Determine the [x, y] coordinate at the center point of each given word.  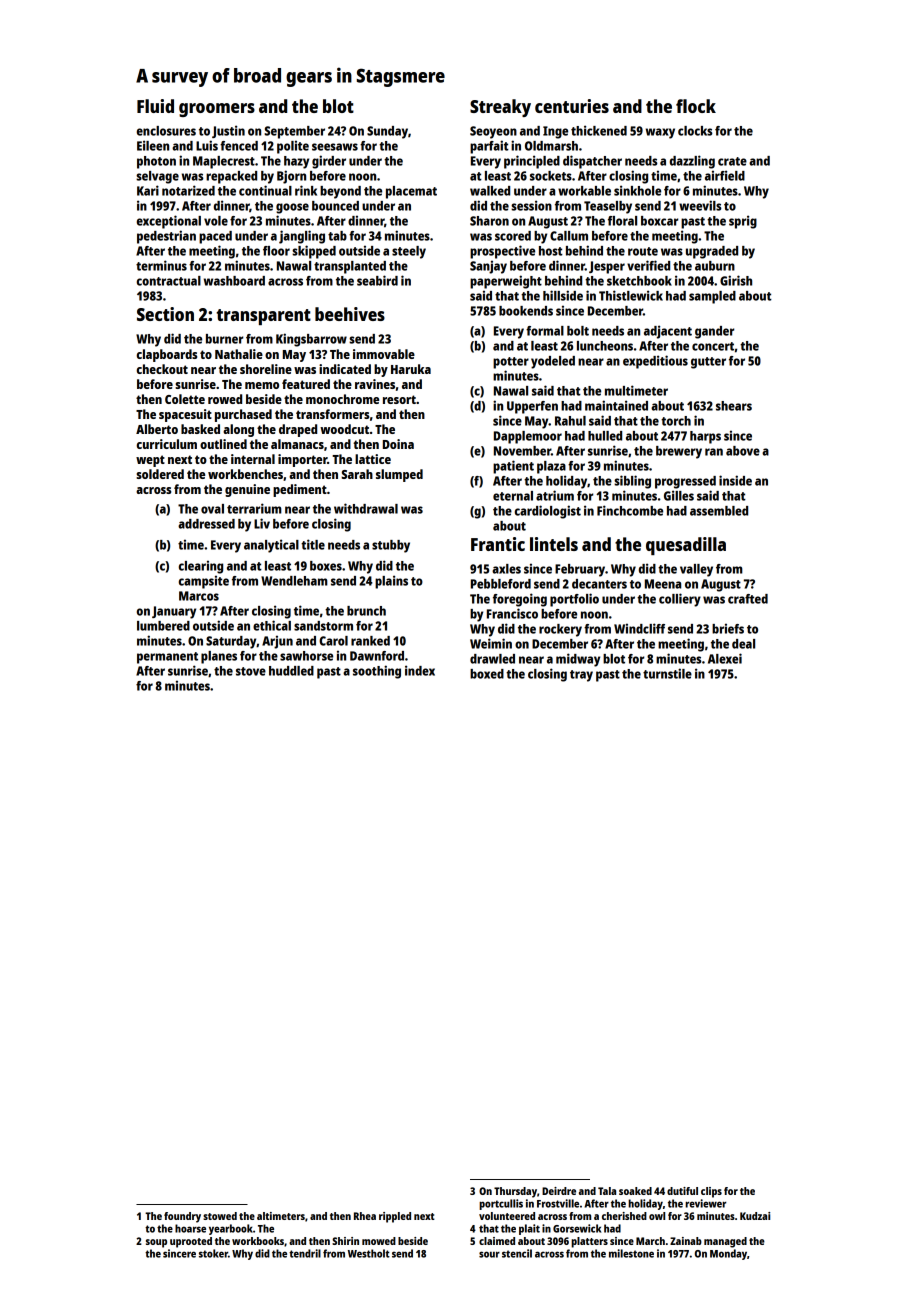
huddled [291, 671]
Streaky [500, 108]
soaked [635, 1191]
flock [696, 106]
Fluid [155, 106]
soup [156, 1243]
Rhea [365, 1216]
